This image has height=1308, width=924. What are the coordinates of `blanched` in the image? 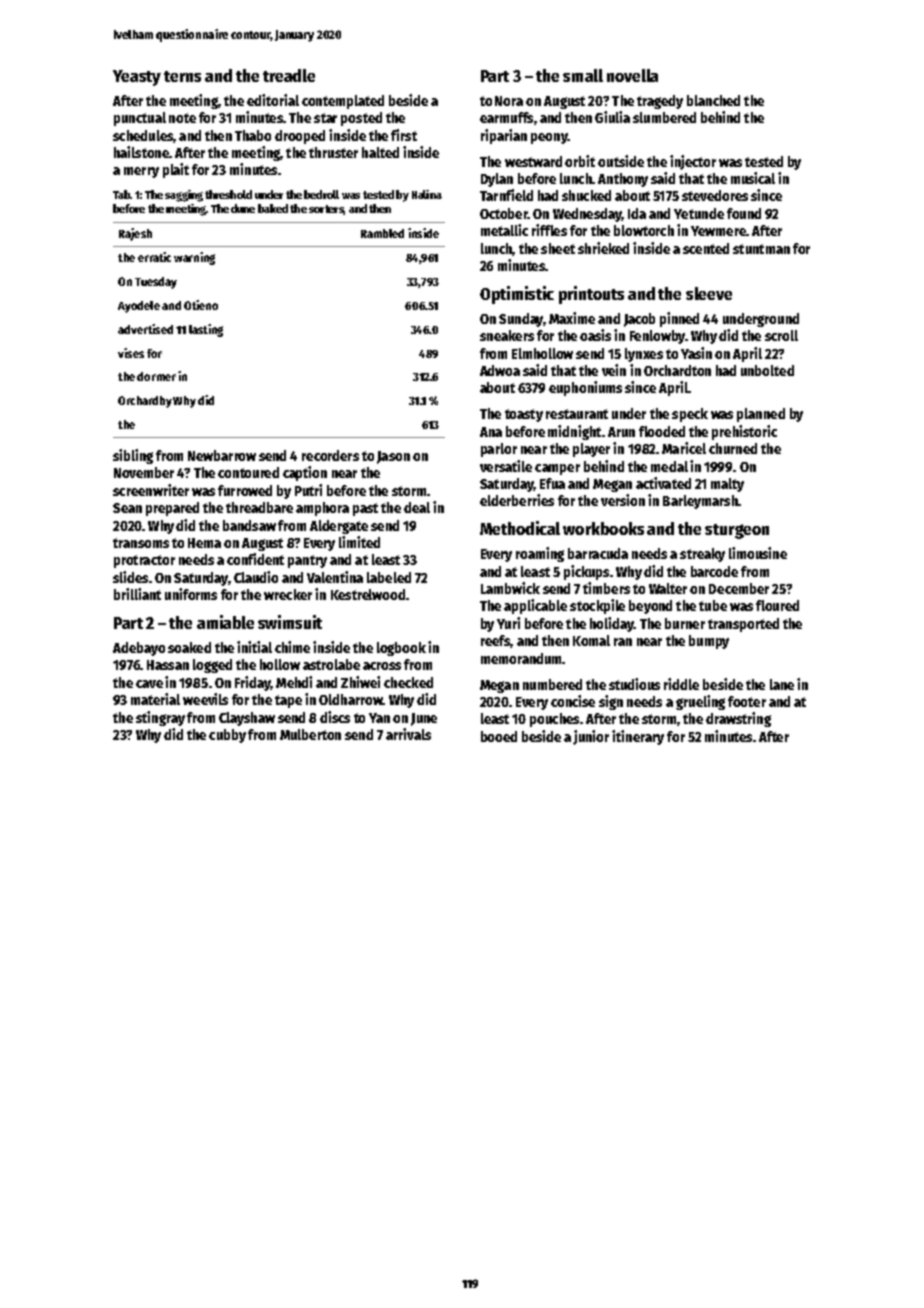 It's located at (713, 100).
